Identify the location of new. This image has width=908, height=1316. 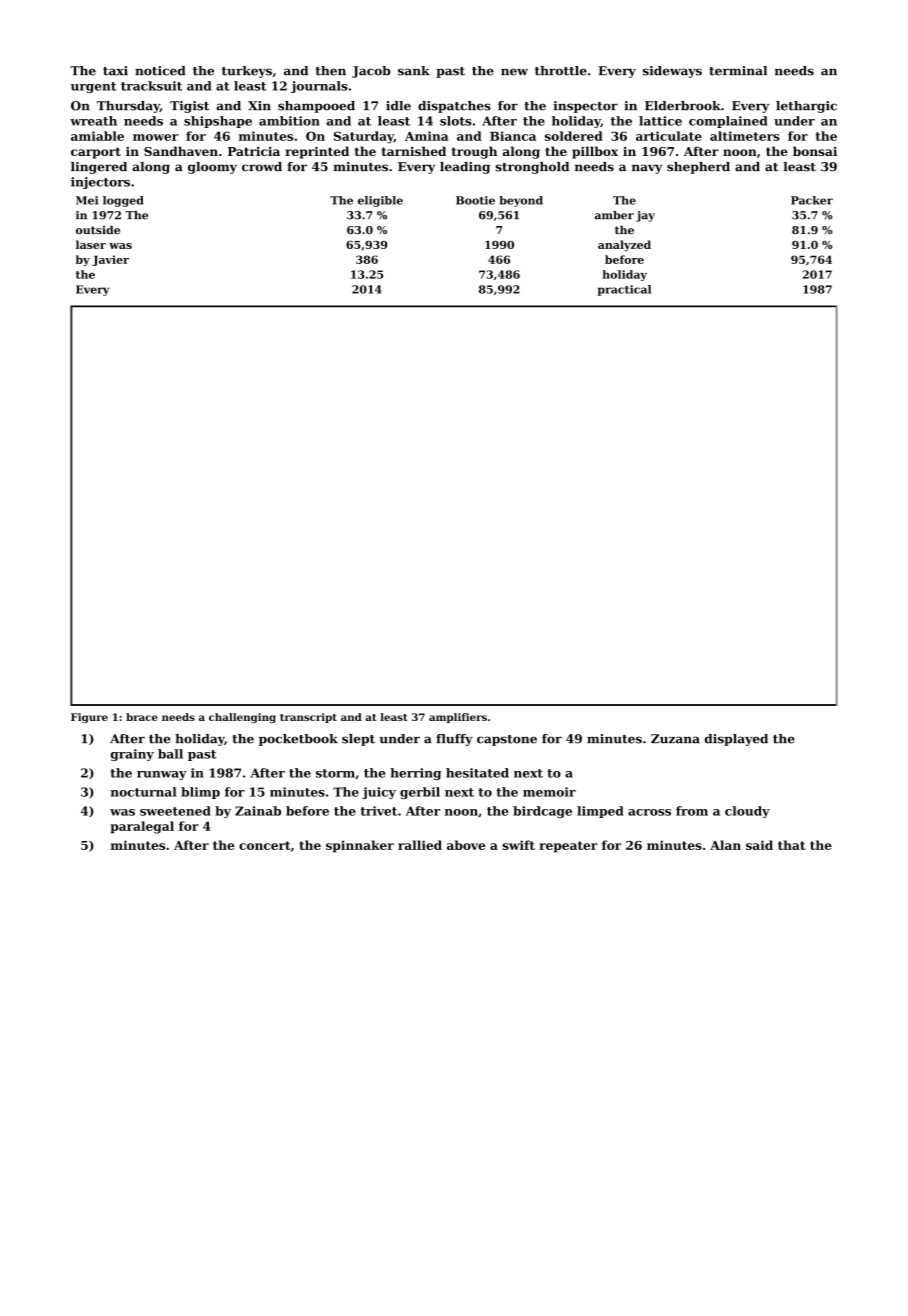
(514, 72).
